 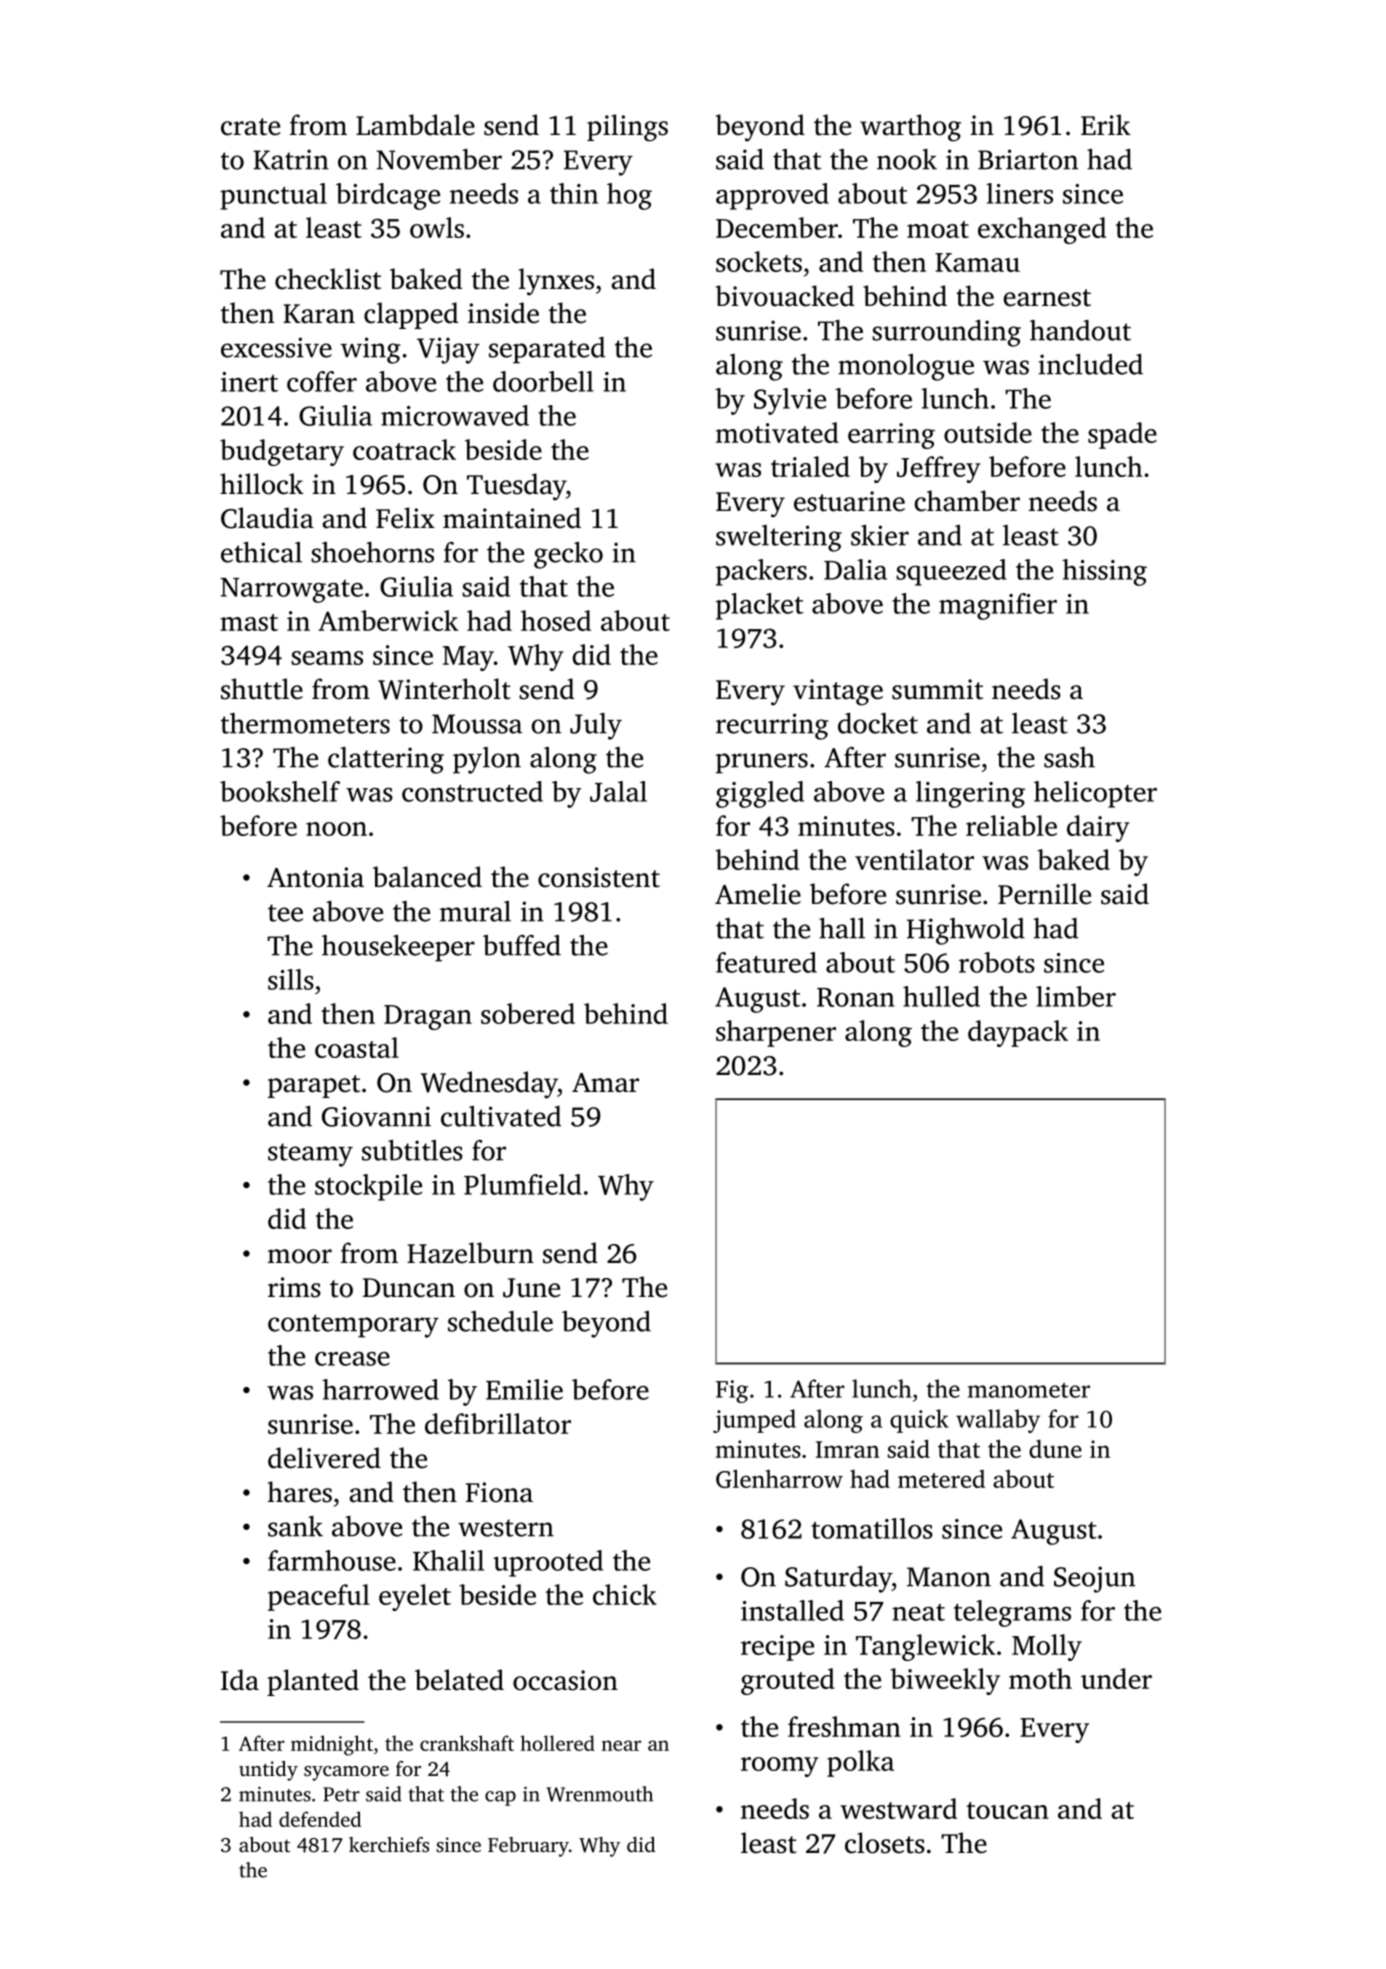 I want to click on doorbell, so click(x=543, y=381).
